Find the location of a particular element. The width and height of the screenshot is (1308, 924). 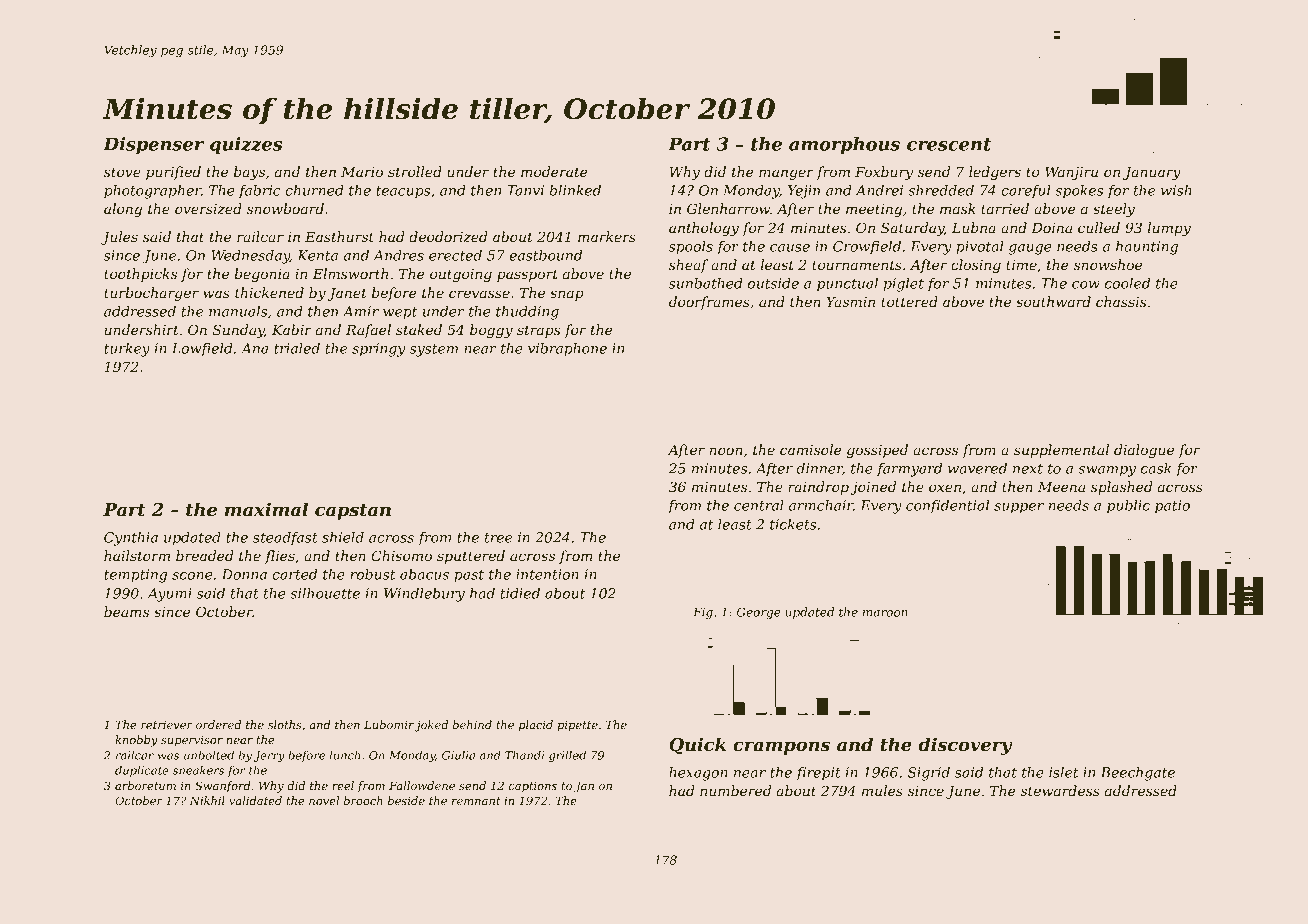

deodorized is located at coordinates (448, 237).
